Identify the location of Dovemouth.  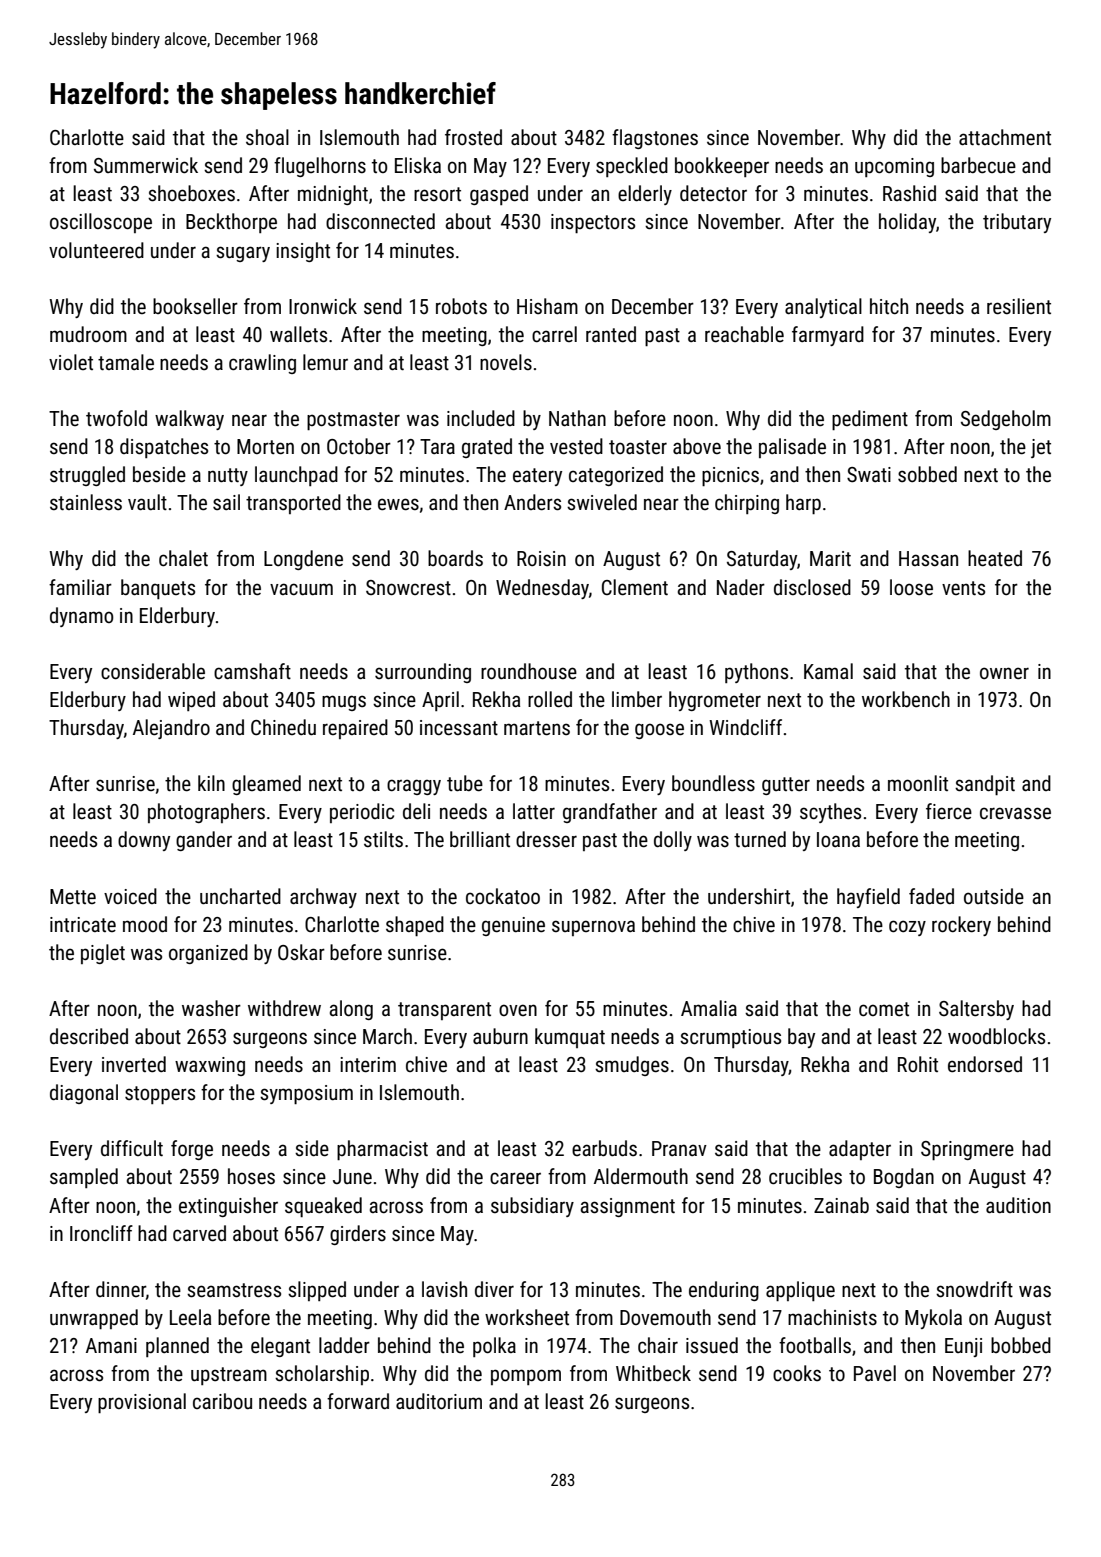
(665, 1317).
